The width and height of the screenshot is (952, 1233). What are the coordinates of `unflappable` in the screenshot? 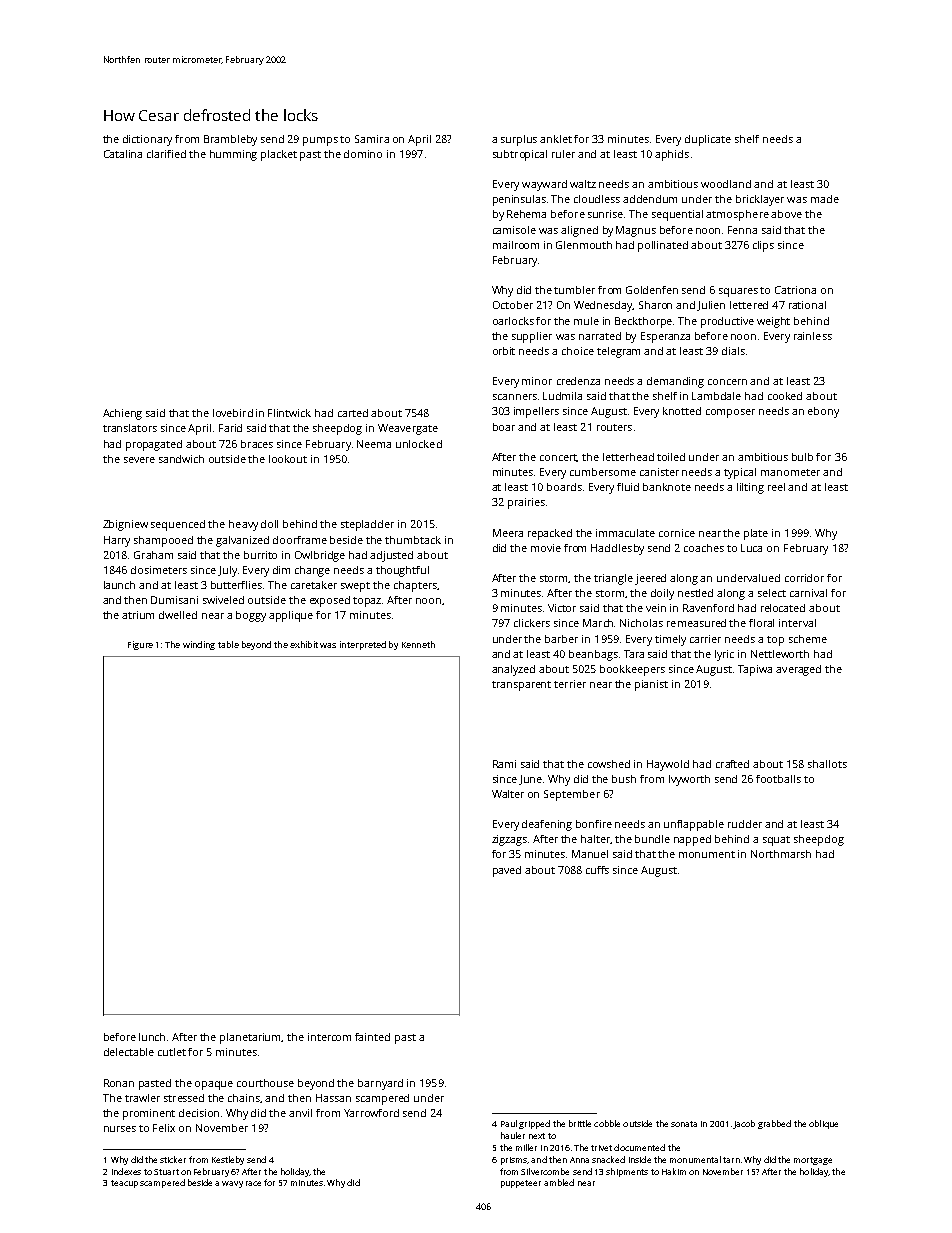 It's located at (694, 825).
